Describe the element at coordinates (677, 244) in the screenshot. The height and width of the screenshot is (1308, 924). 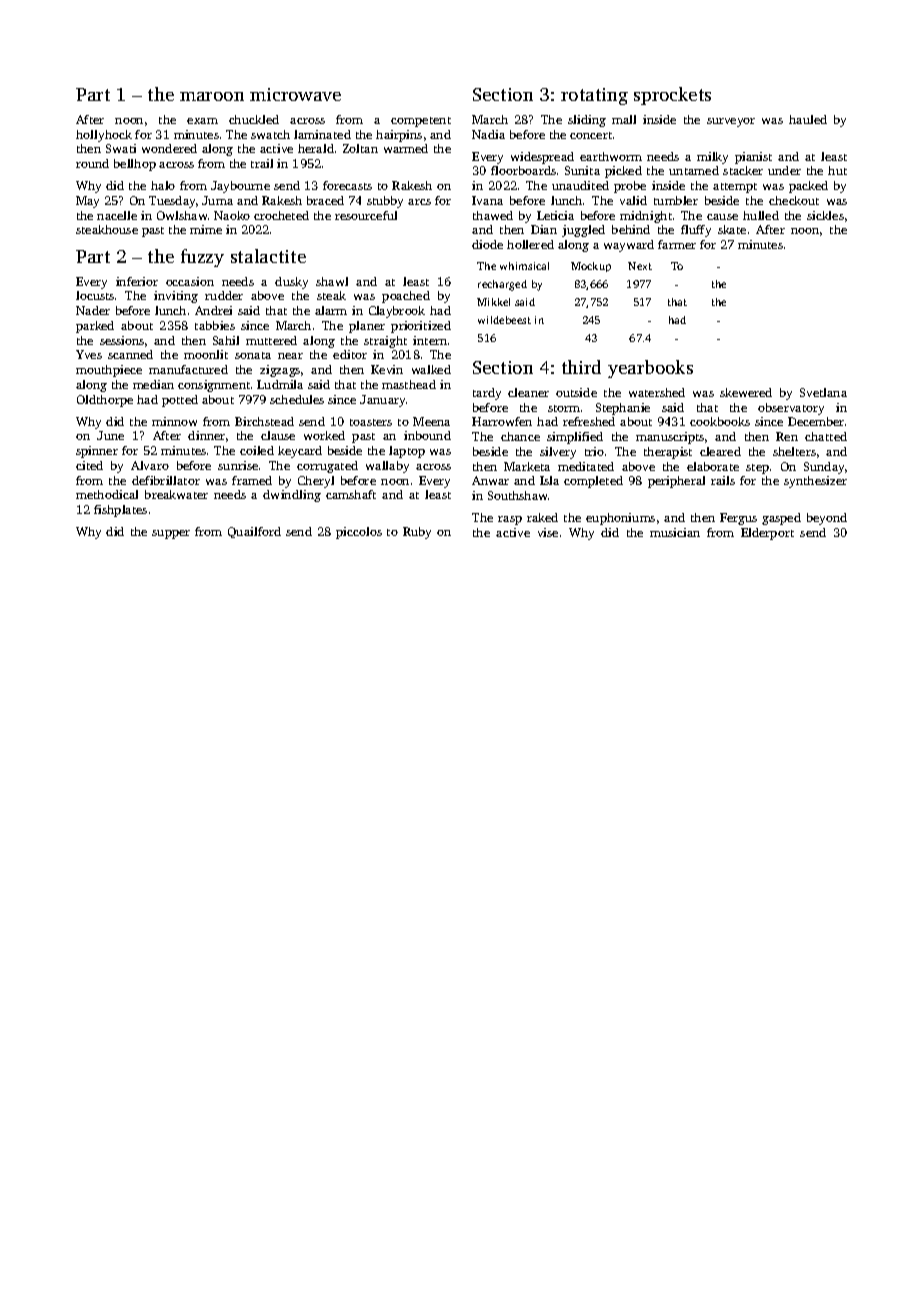
I see `farmer` at that location.
